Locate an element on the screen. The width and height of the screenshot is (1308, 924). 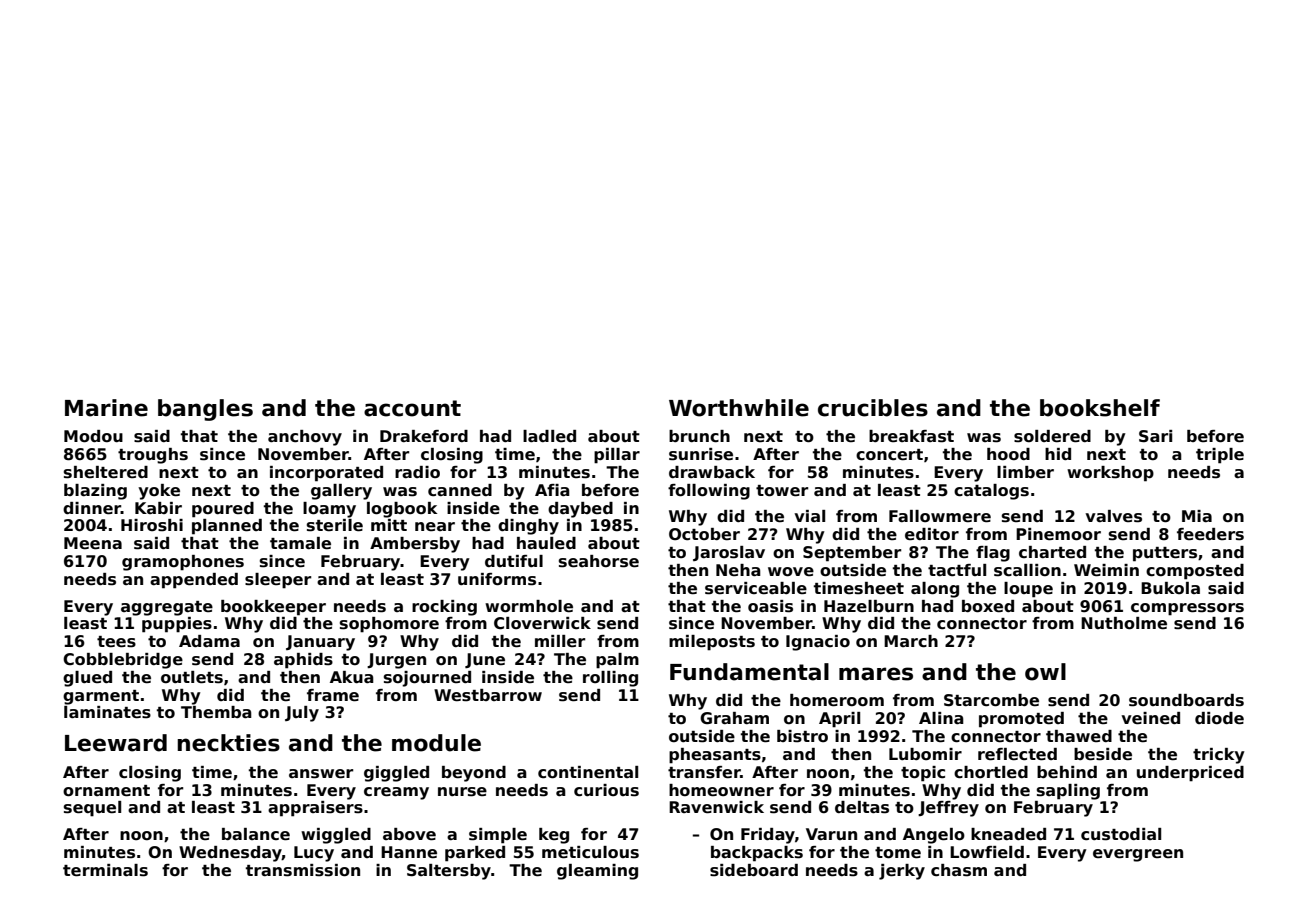
catalogs is located at coordinates (991, 492).
